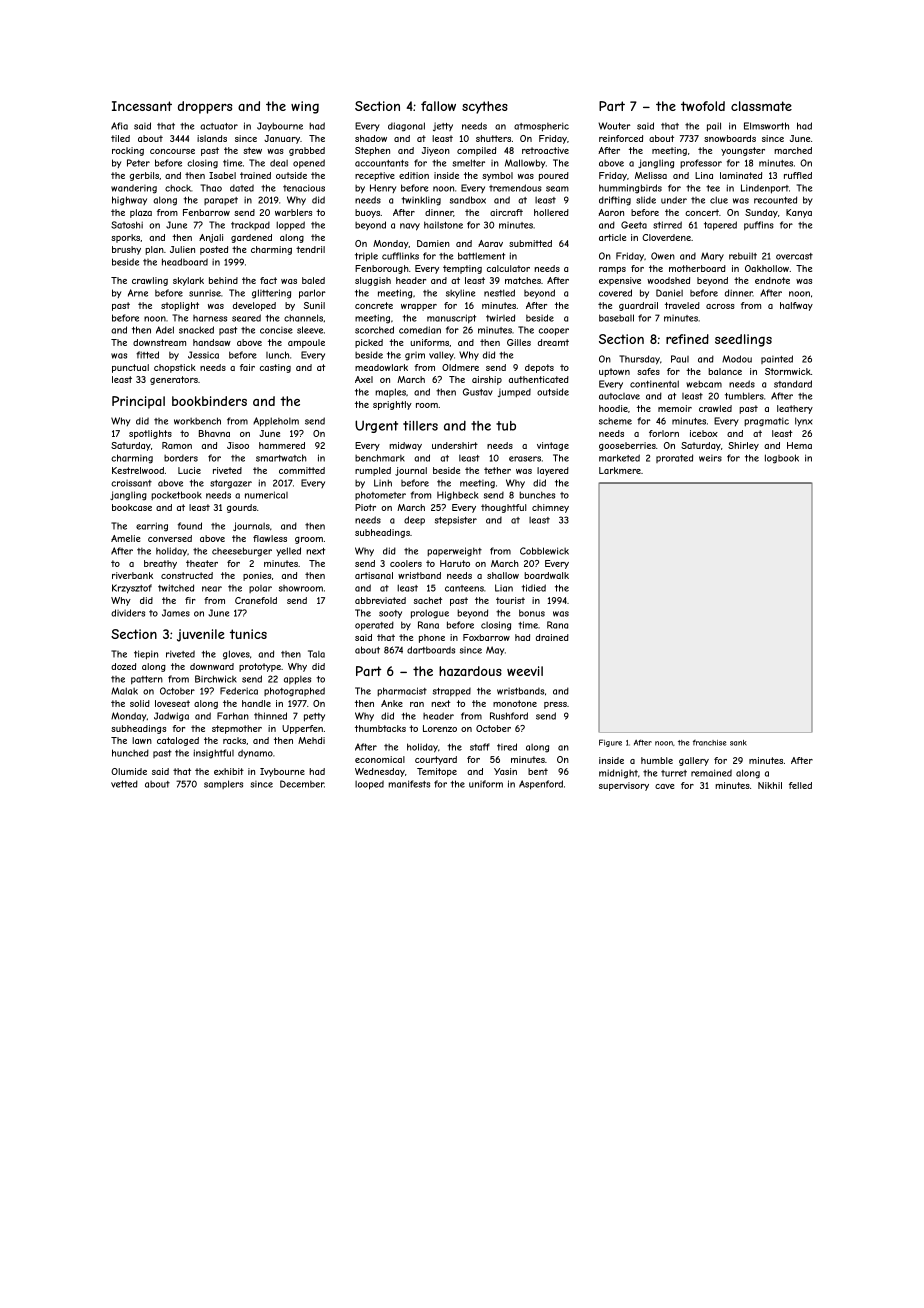 The height and width of the page is (1308, 924). I want to click on felled, so click(800, 785).
